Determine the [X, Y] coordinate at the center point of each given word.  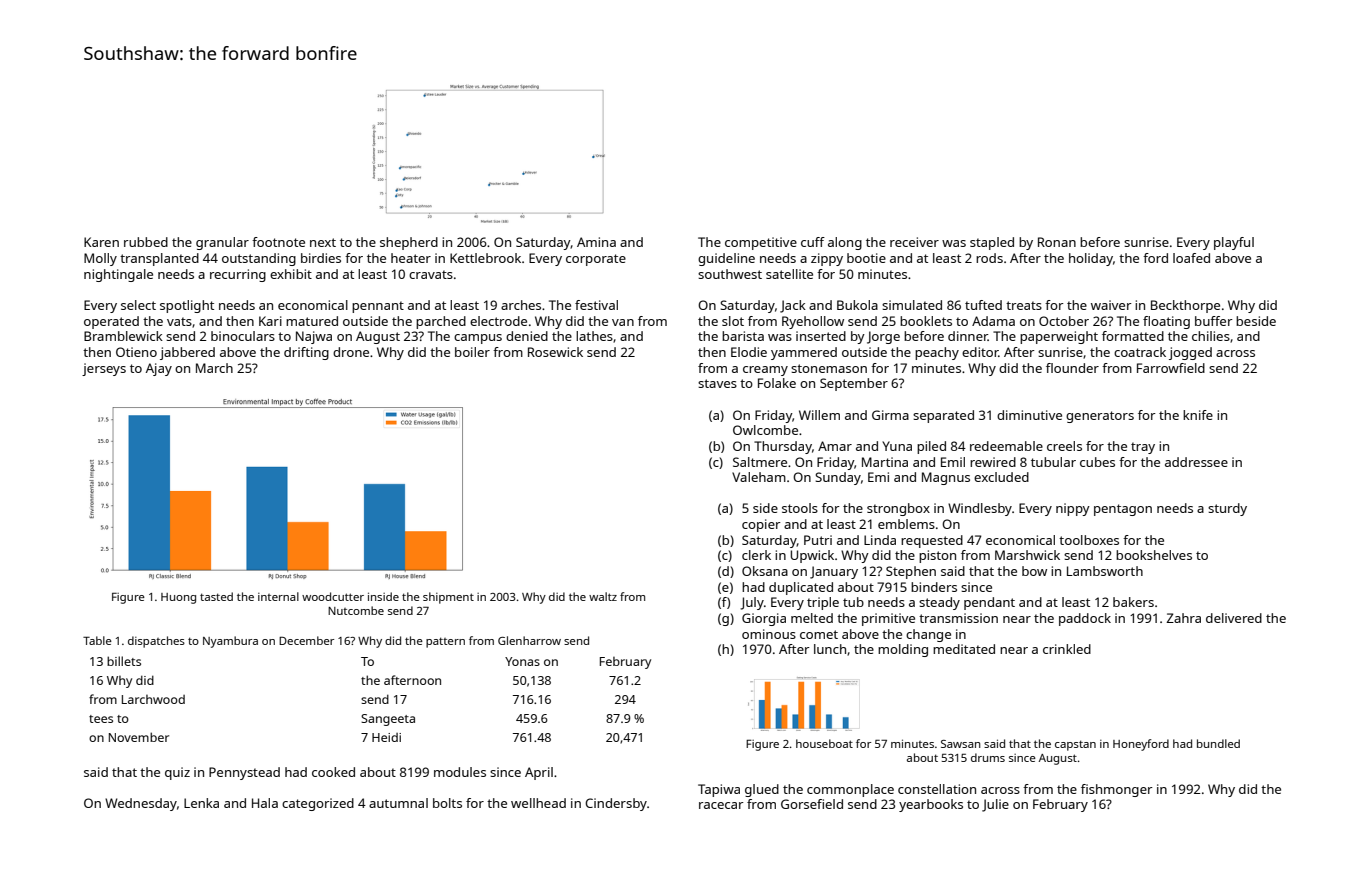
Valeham [759, 477]
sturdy [1227, 509]
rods [989, 258]
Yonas [522, 661]
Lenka [201, 803]
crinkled [1067, 649]
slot [733, 321]
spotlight [187, 306]
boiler [472, 352]
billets [124, 661]
